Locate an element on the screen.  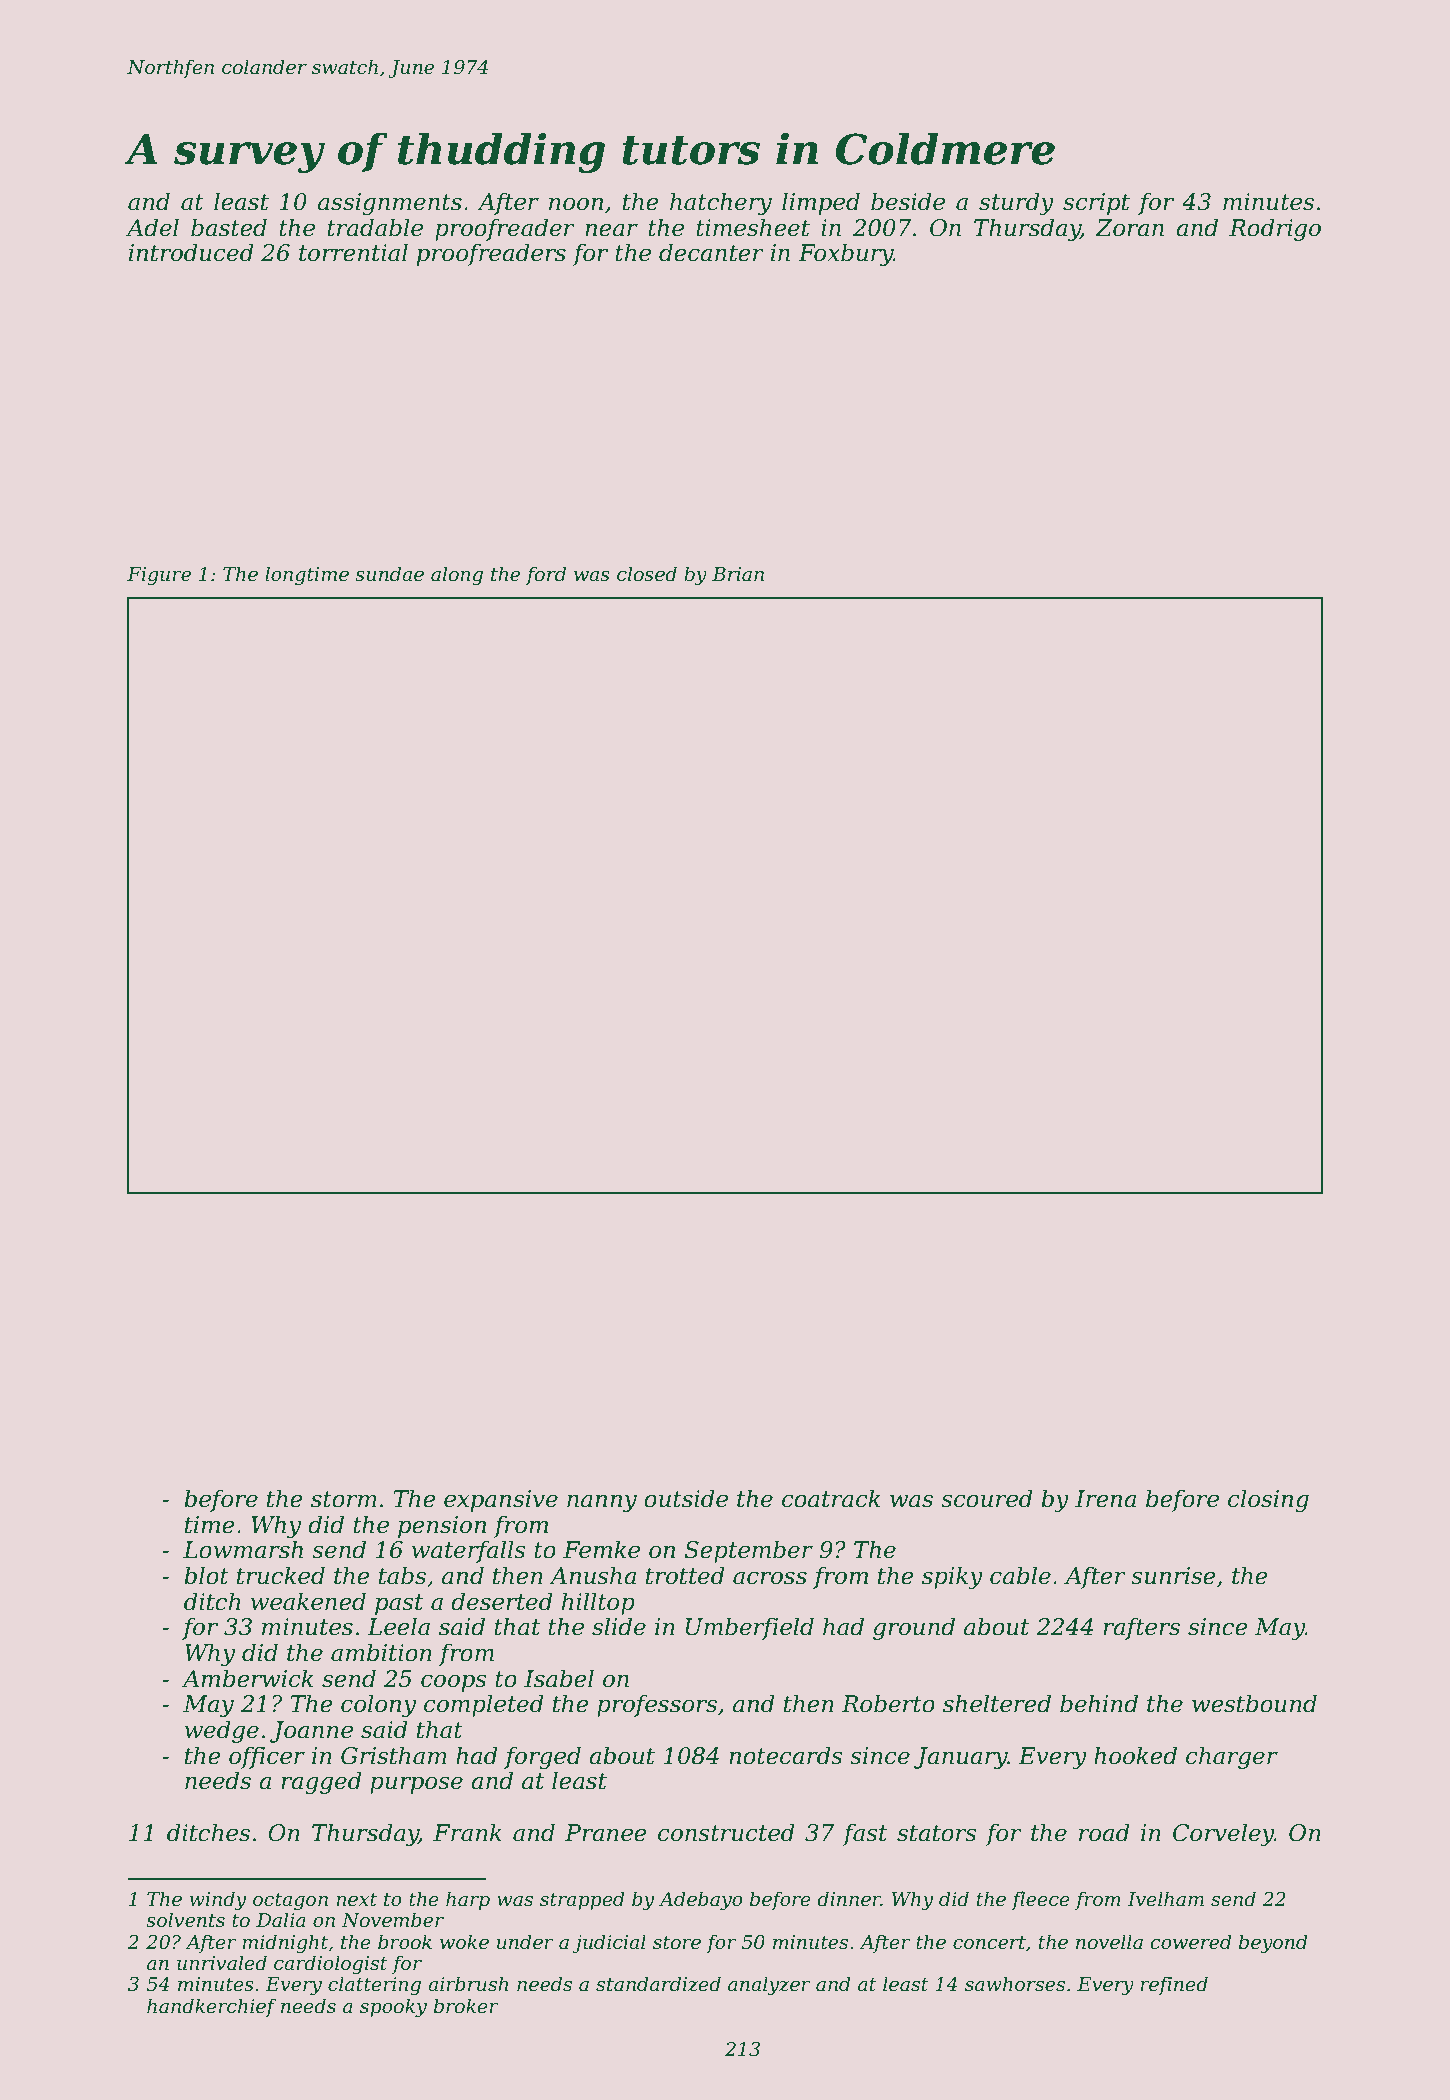
Rodrigo is located at coordinates (1275, 229).
